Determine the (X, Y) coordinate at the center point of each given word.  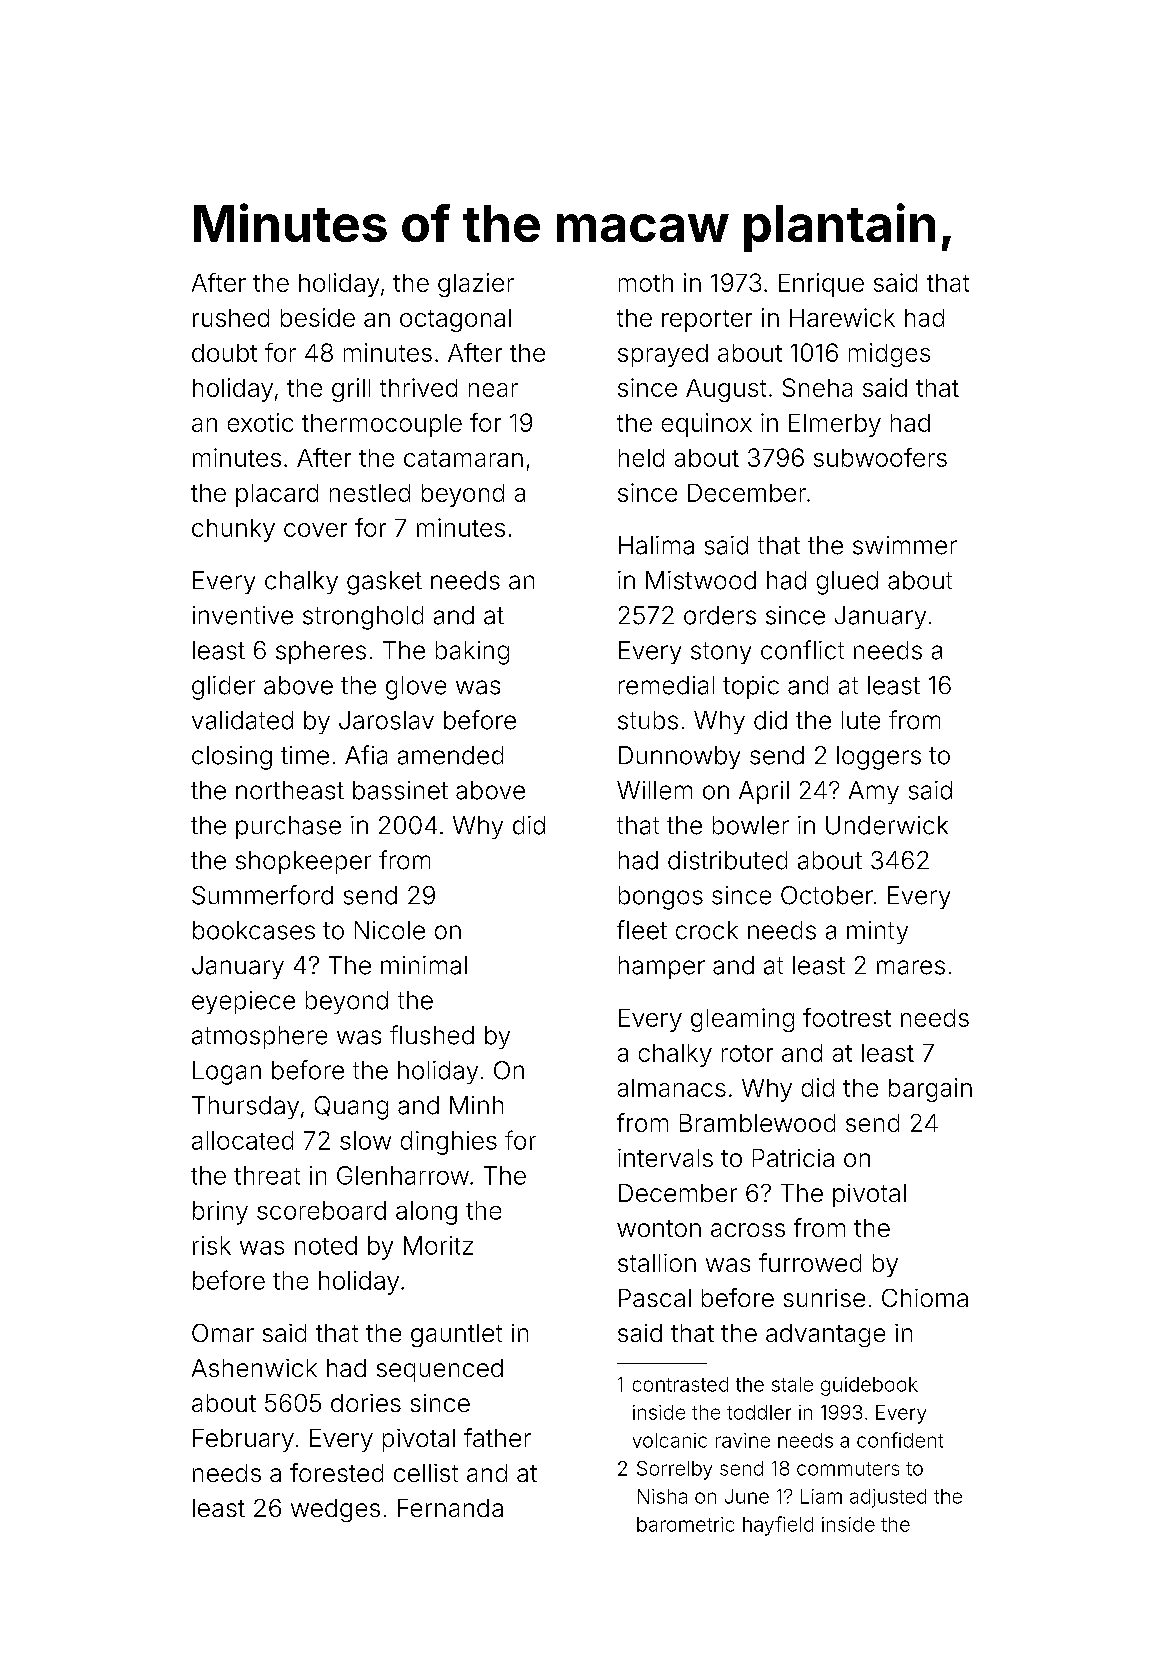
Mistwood (701, 580)
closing (232, 758)
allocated (242, 1140)
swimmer (905, 545)
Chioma (925, 1298)
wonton (659, 1228)
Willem (654, 790)
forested (336, 1472)
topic (751, 687)
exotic (260, 422)
